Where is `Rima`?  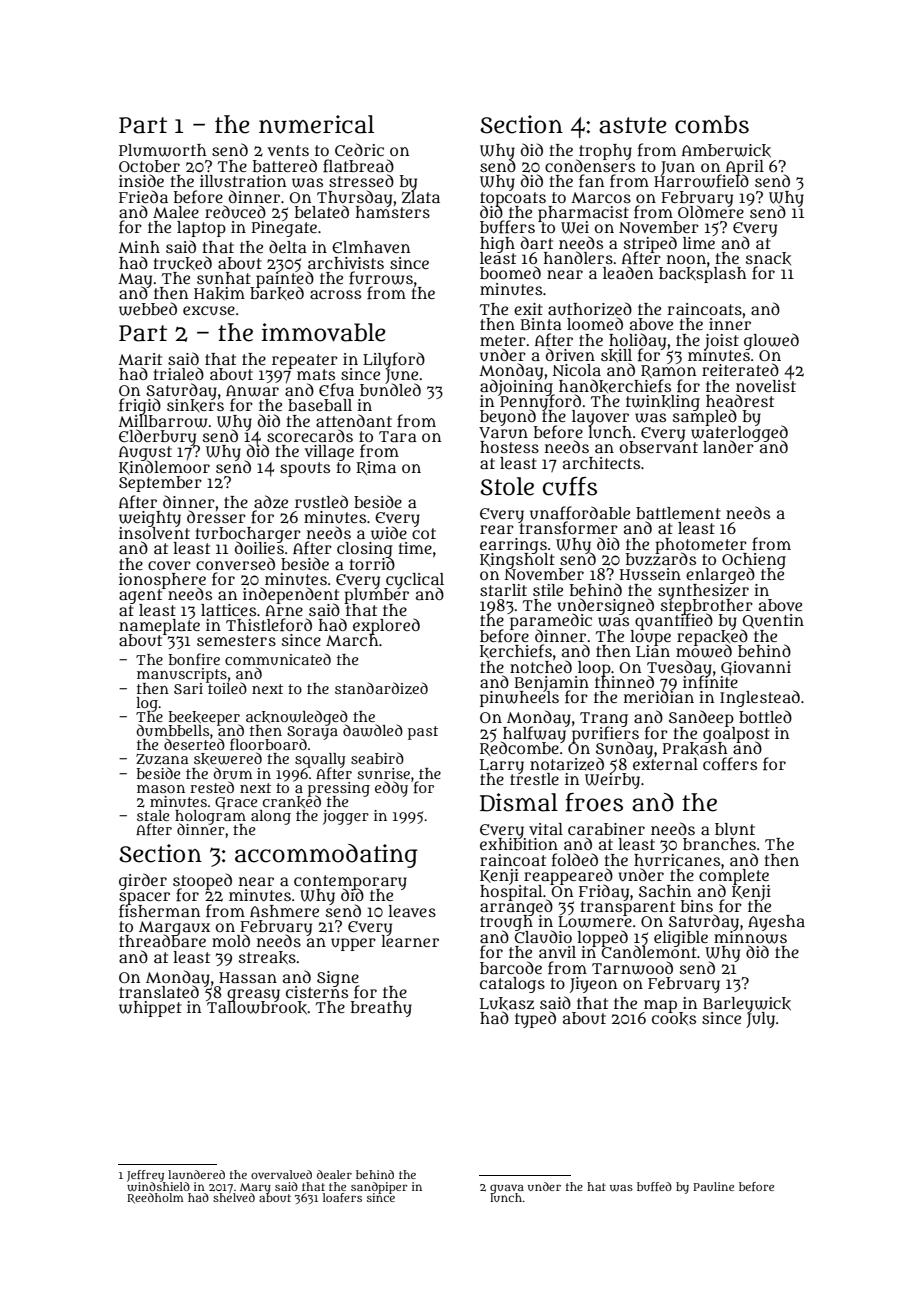
Rima is located at coordinates (376, 468).
